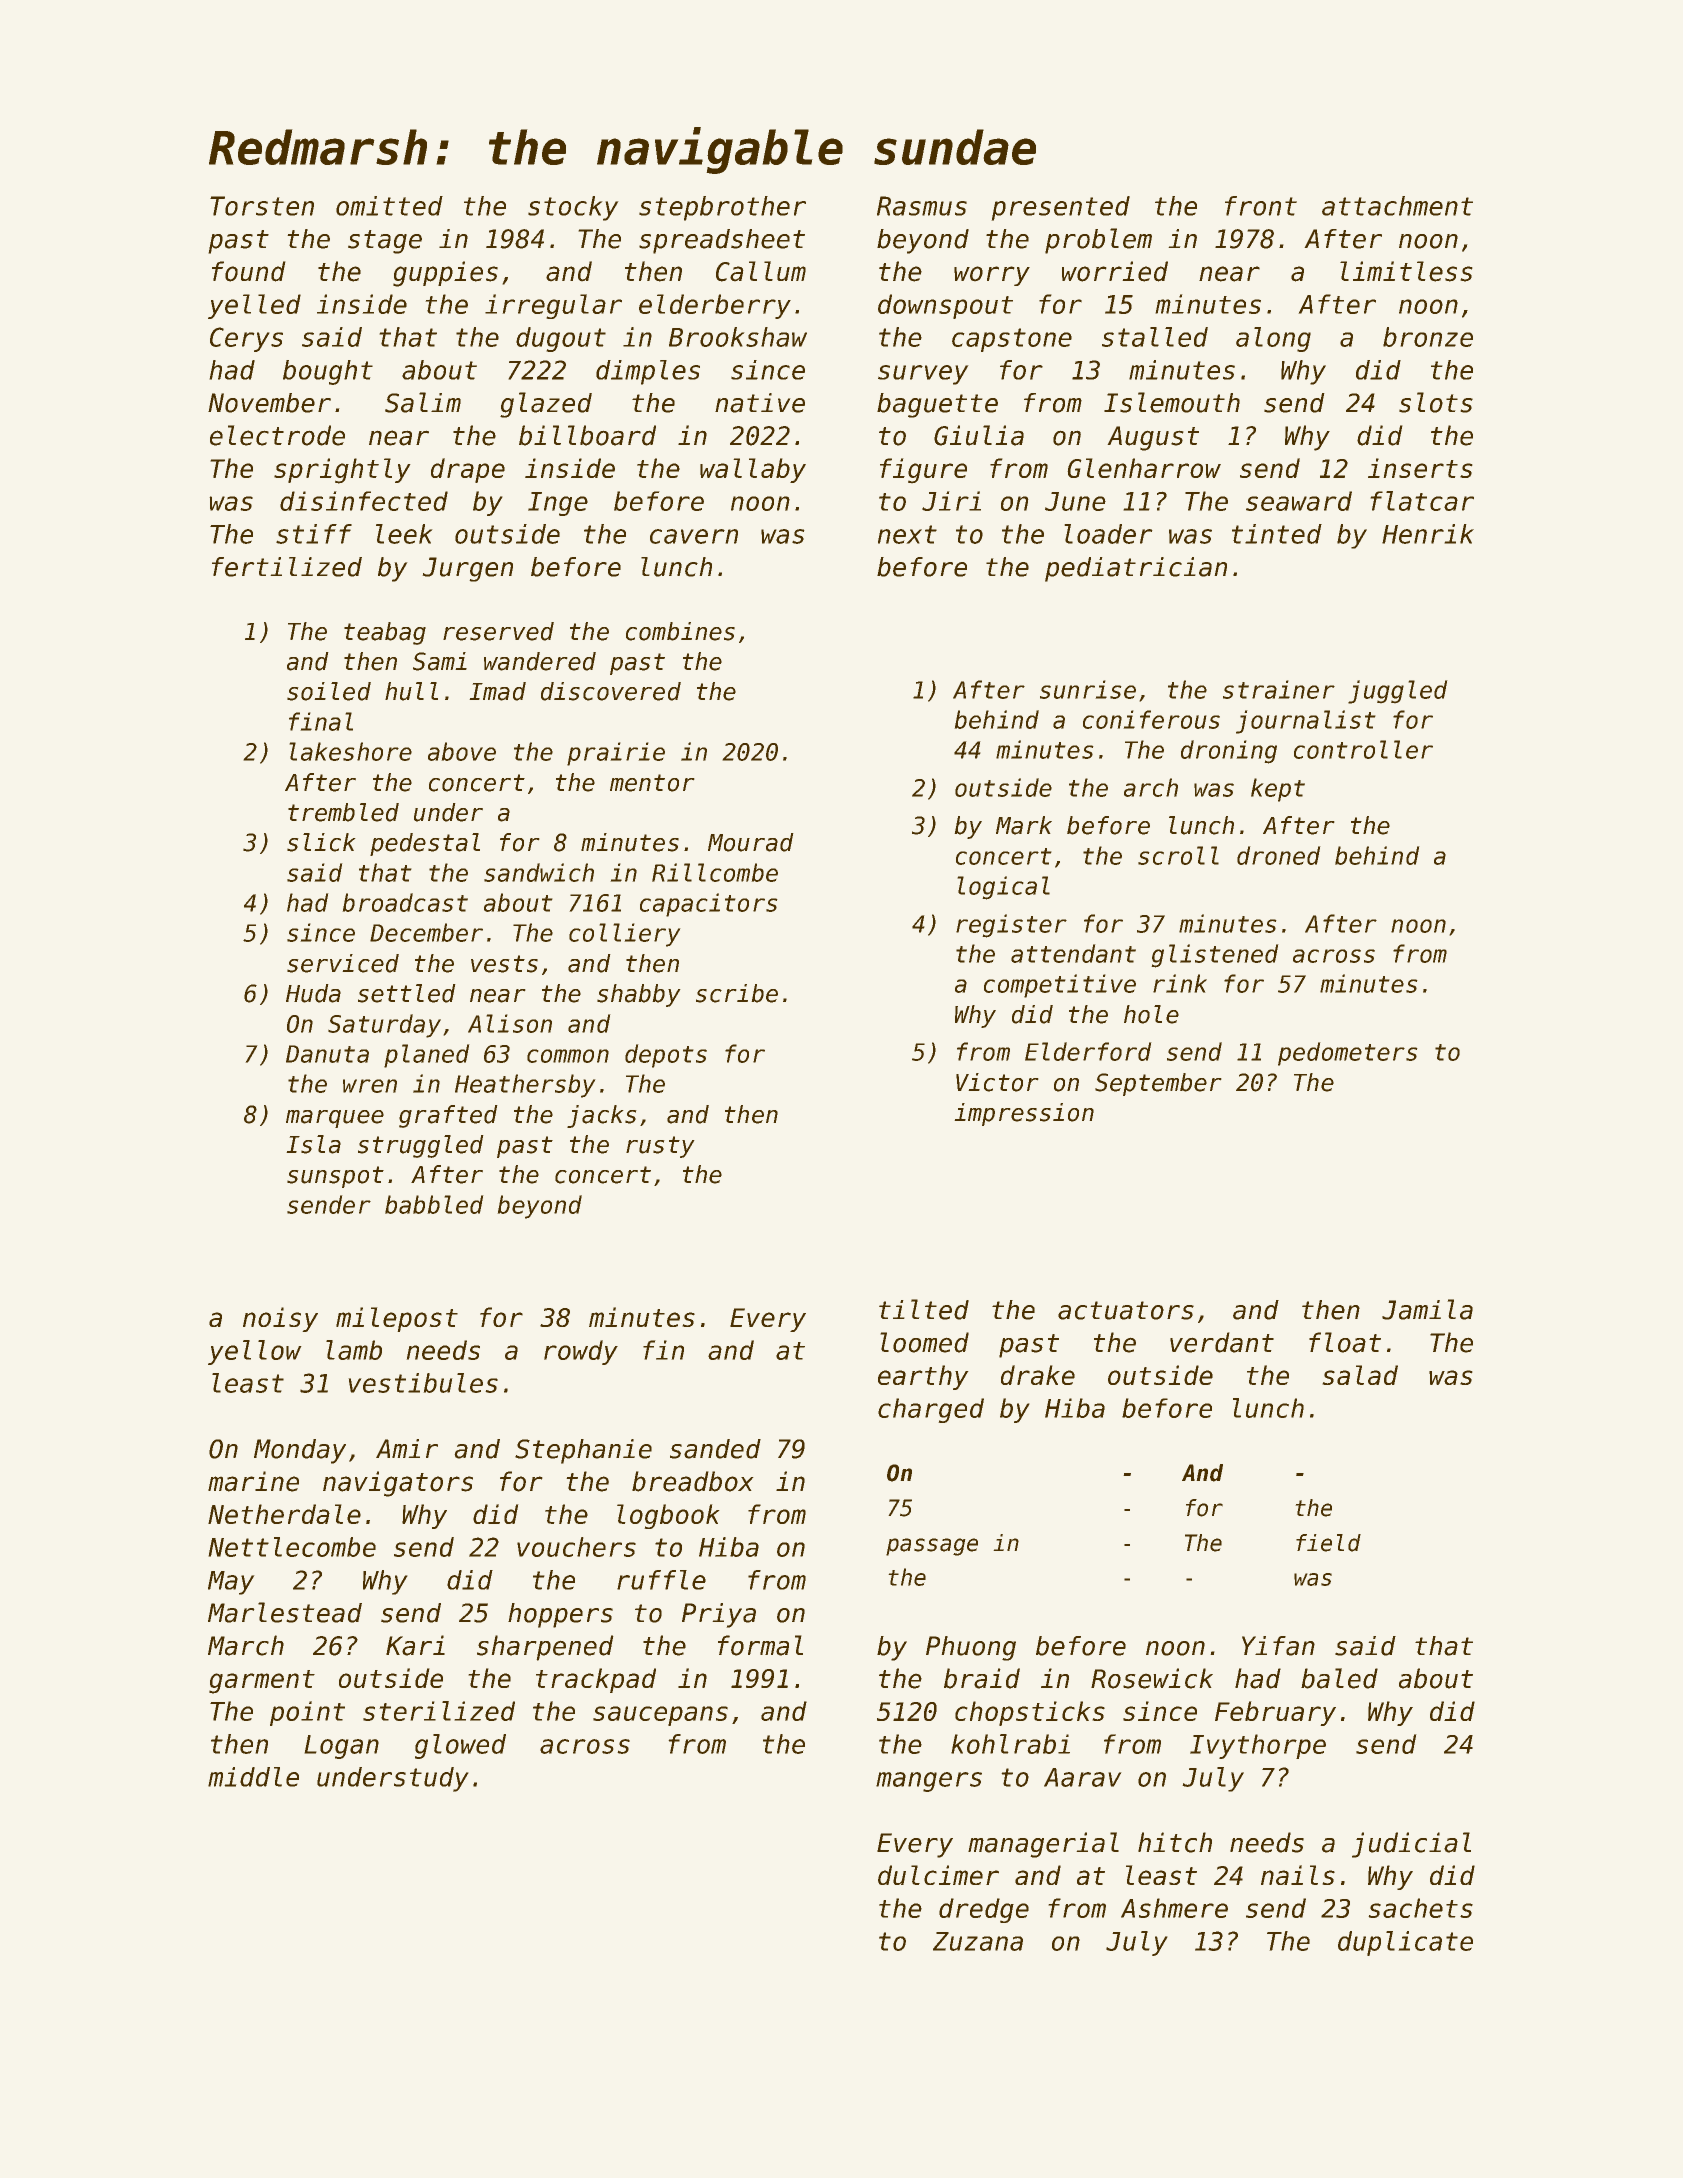  What do you see at coordinates (1277, 534) in the screenshot?
I see `tinted` at bounding box center [1277, 534].
